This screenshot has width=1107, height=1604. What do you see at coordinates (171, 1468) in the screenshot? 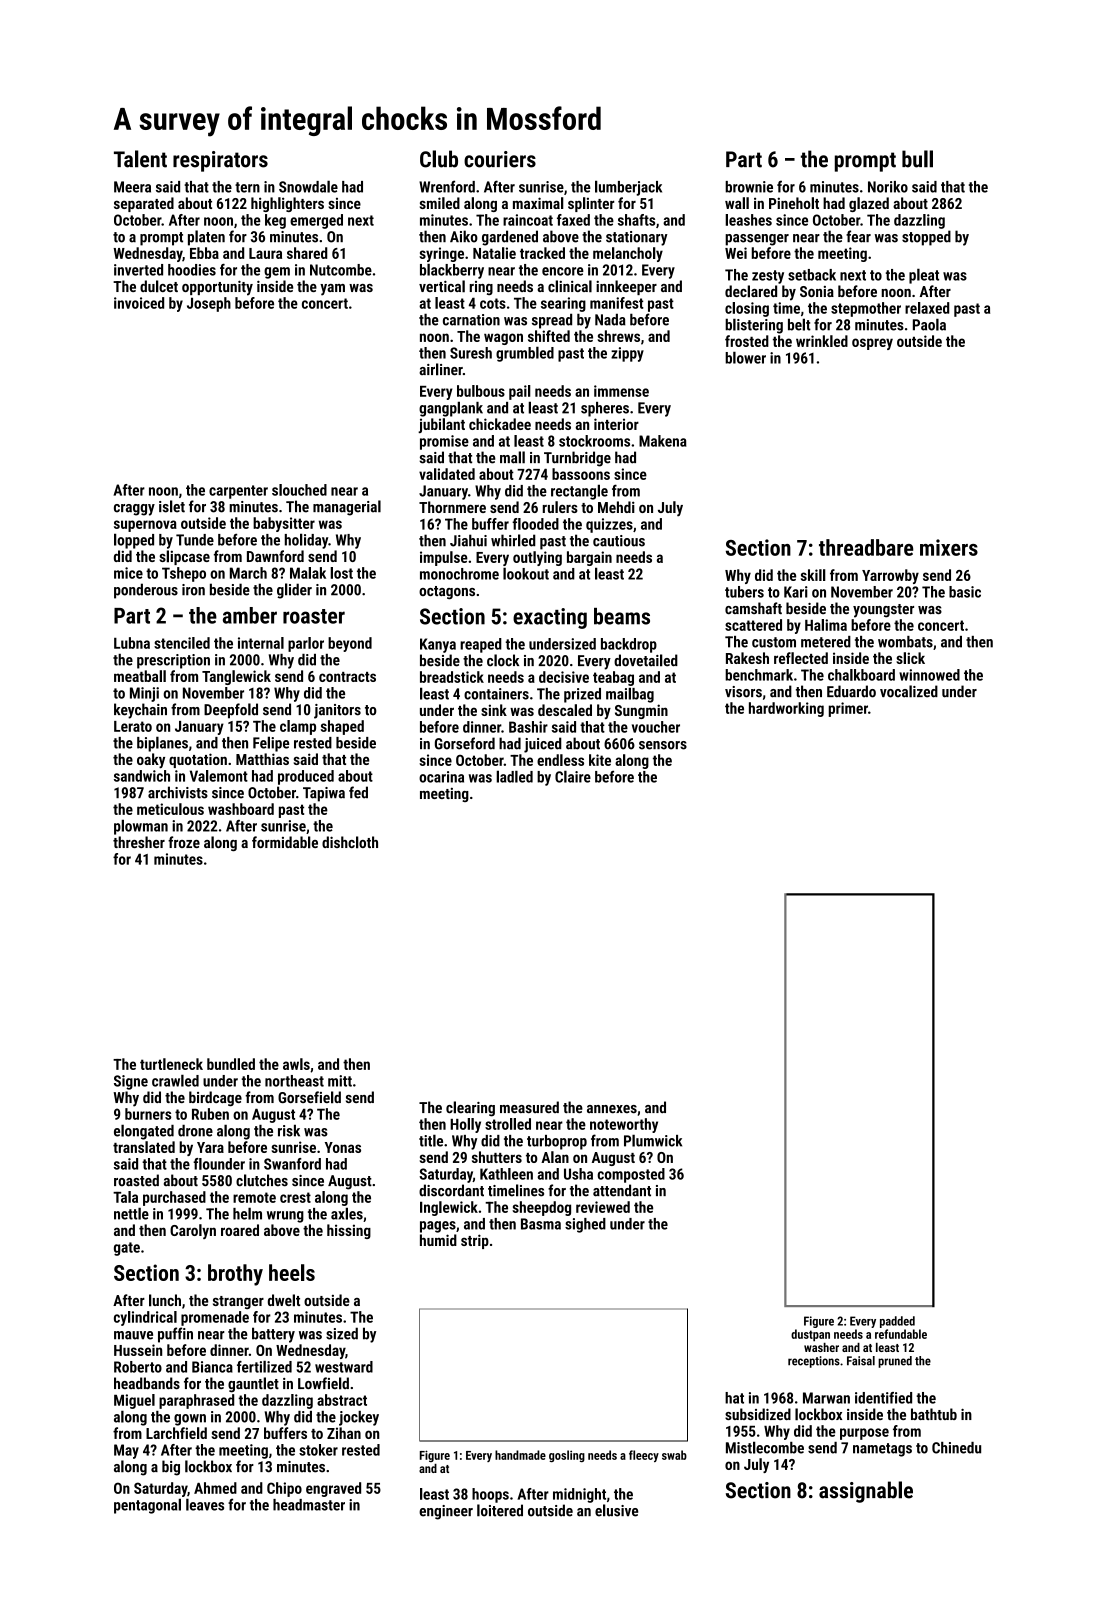
I see `big` at bounding box center [171, 1468].
